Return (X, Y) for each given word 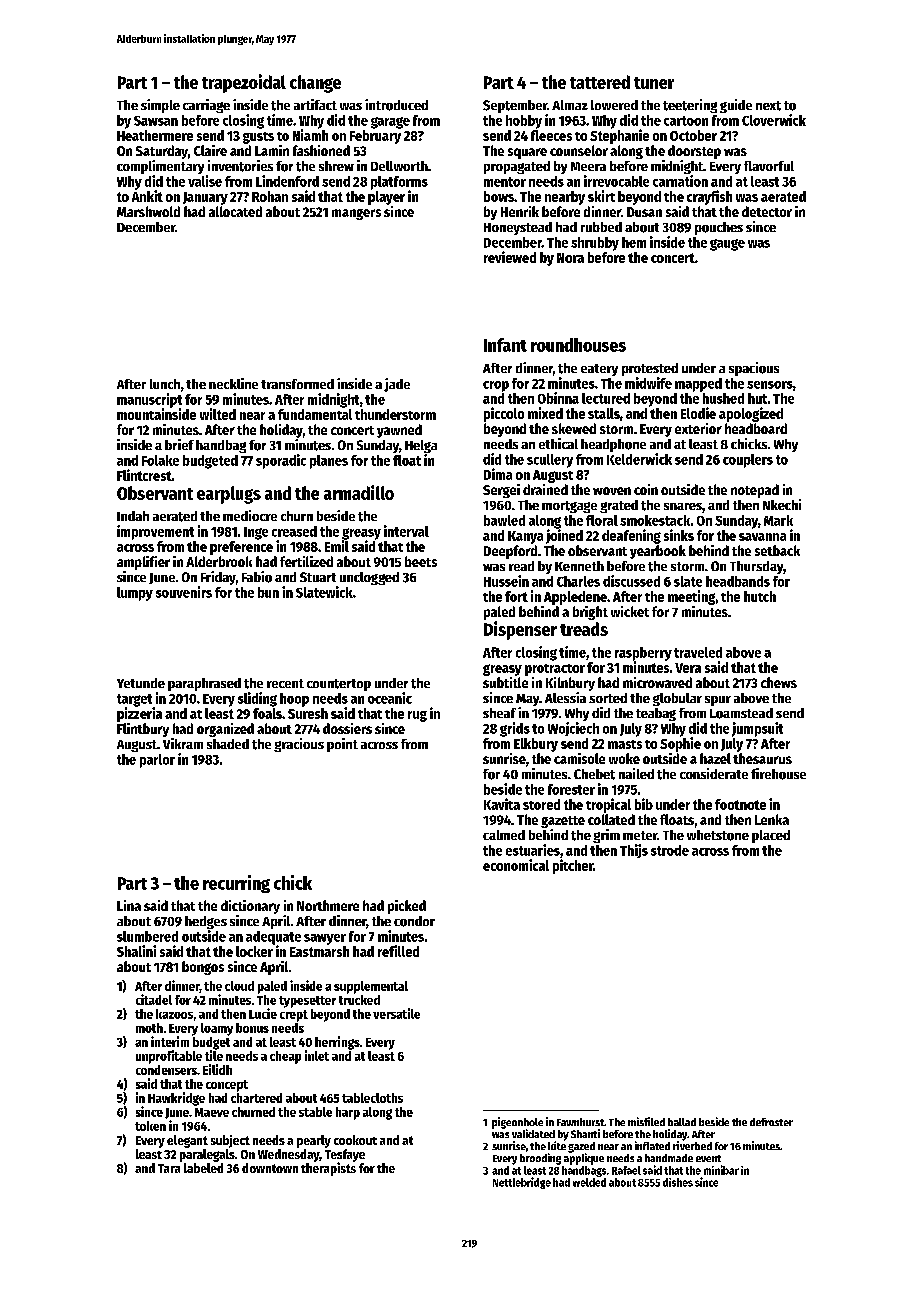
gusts (258, 138)
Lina (129, 905)
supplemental (371, 987)
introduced (396, 105)
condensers (166, 1070)
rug (417, 716)
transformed (297, 384)
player (386, 198)
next (768, 106)
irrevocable (616, 181)
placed (771, 836)
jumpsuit (757, 729)
